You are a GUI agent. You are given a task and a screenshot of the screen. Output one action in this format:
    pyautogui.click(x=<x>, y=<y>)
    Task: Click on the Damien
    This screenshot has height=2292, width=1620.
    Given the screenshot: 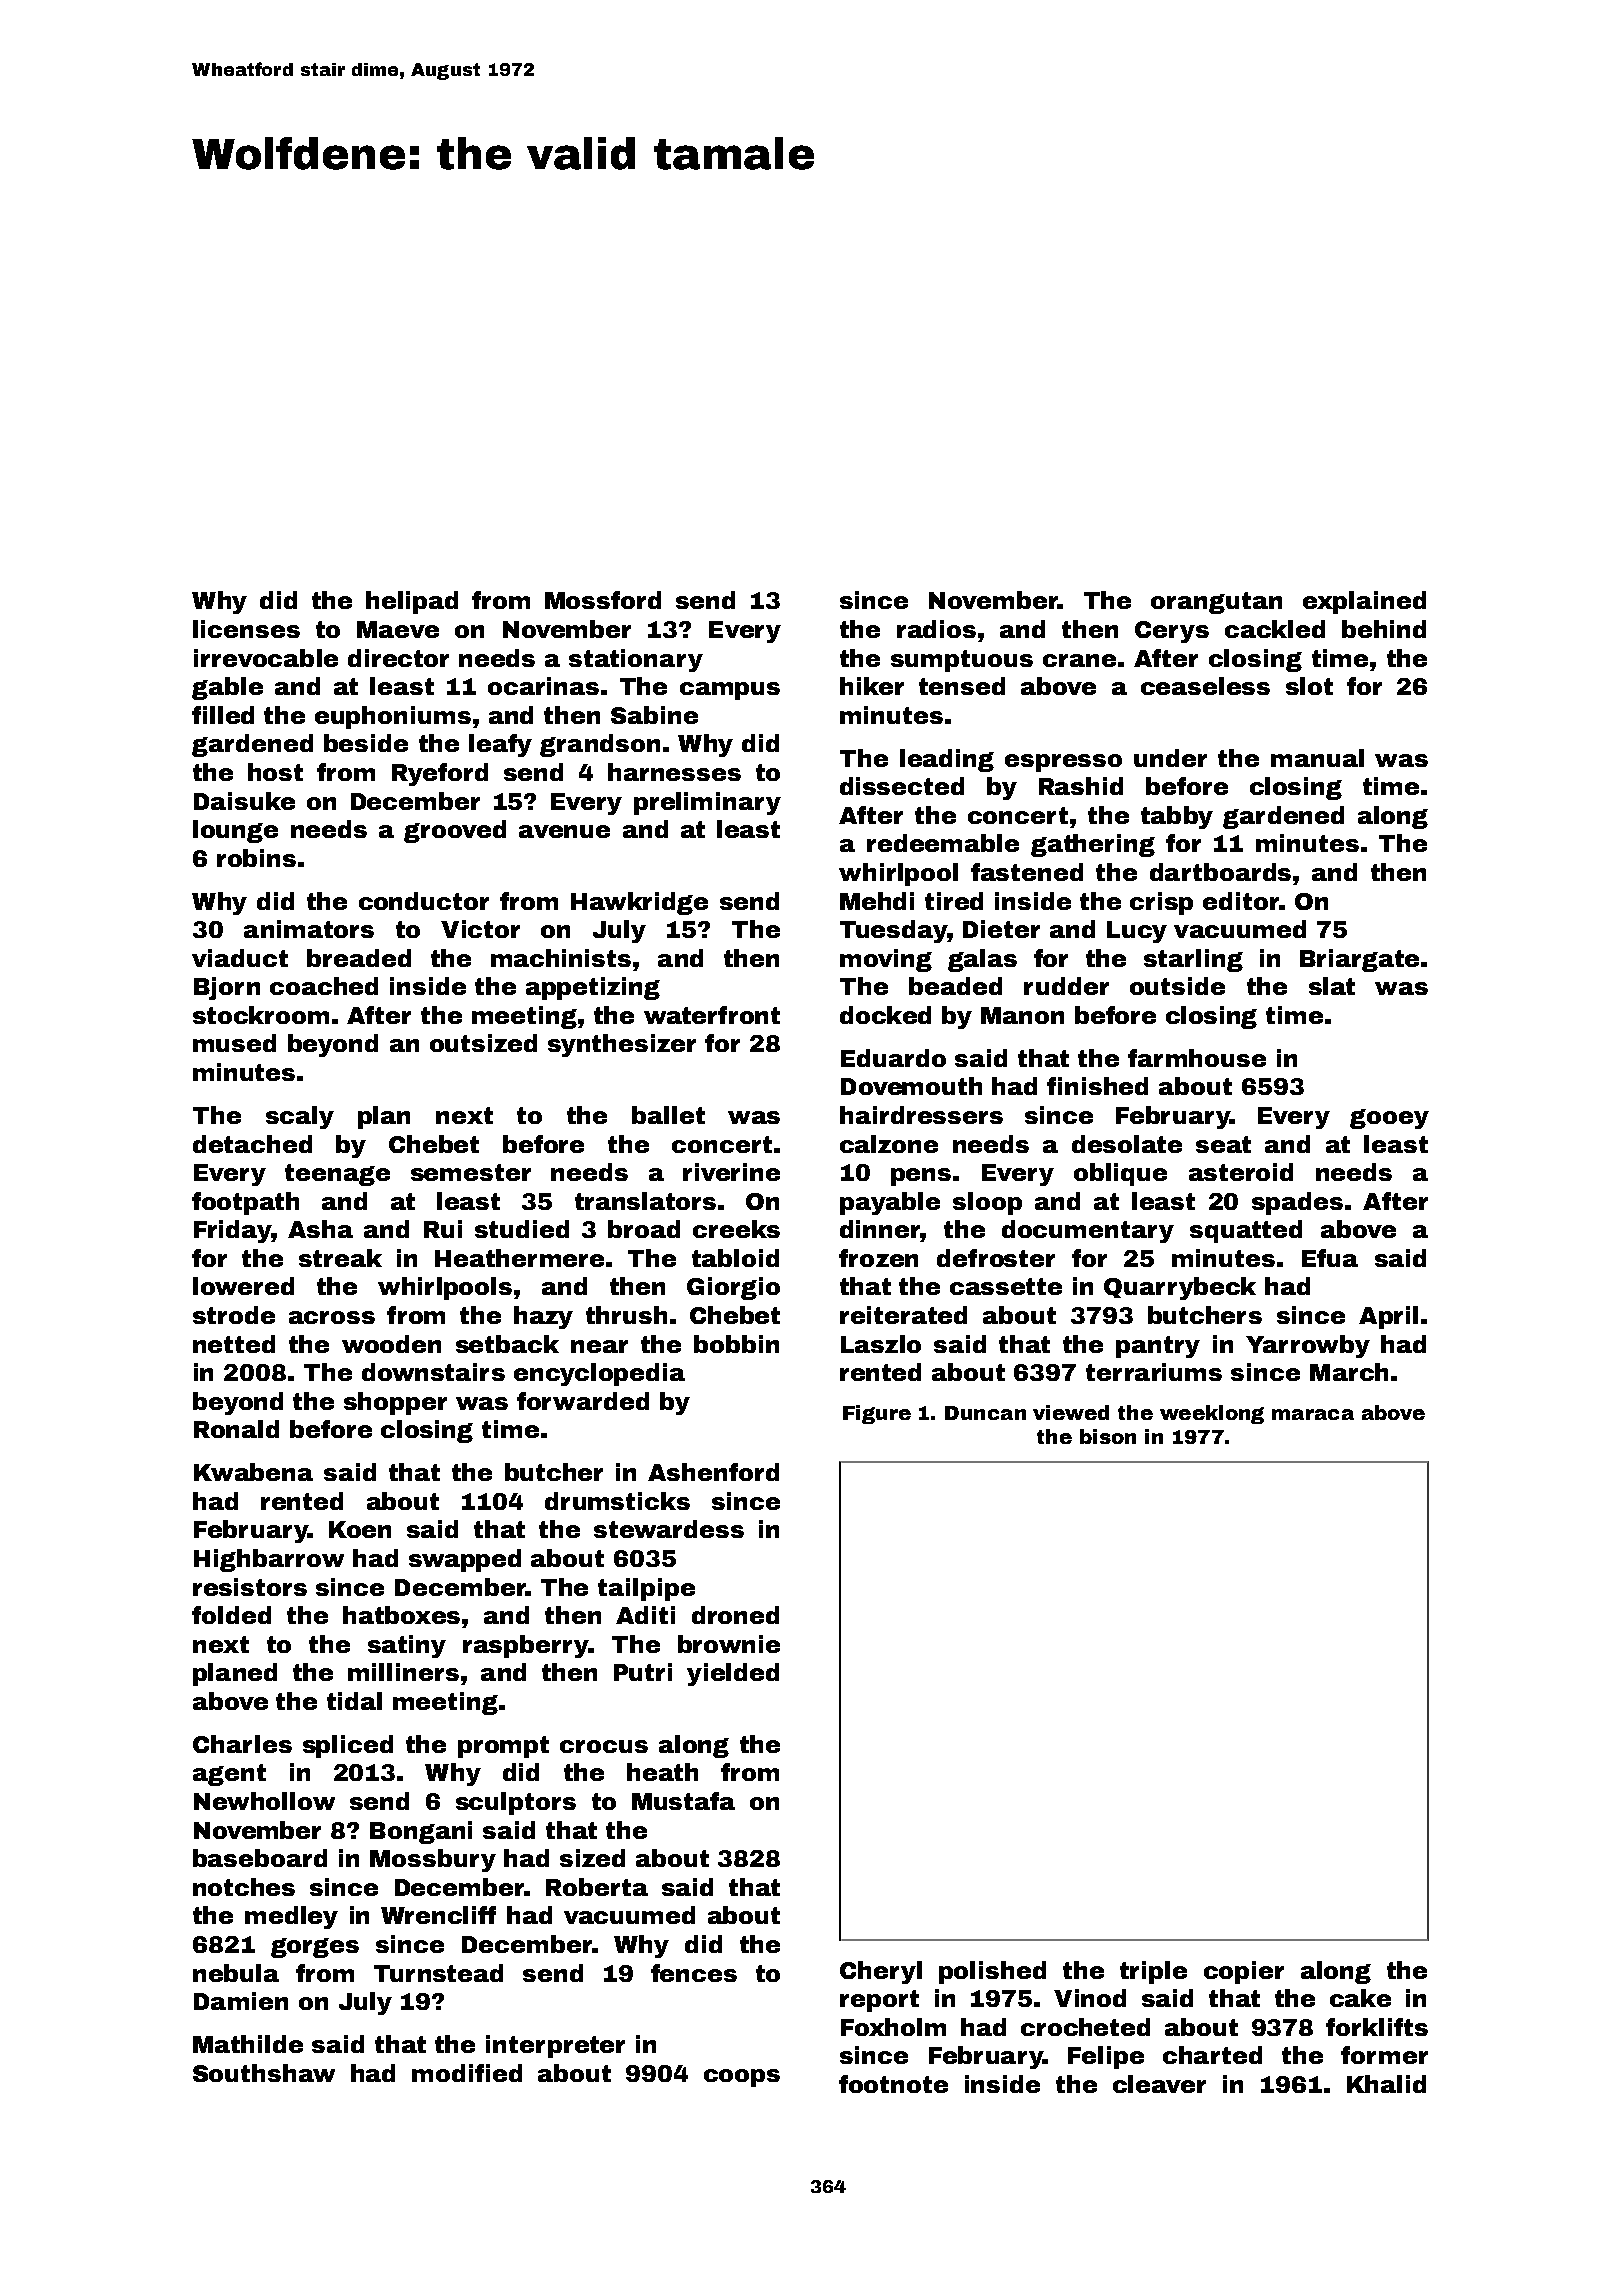 What is the action you would take?
    pyautogui.click(x=241, y=2001)
